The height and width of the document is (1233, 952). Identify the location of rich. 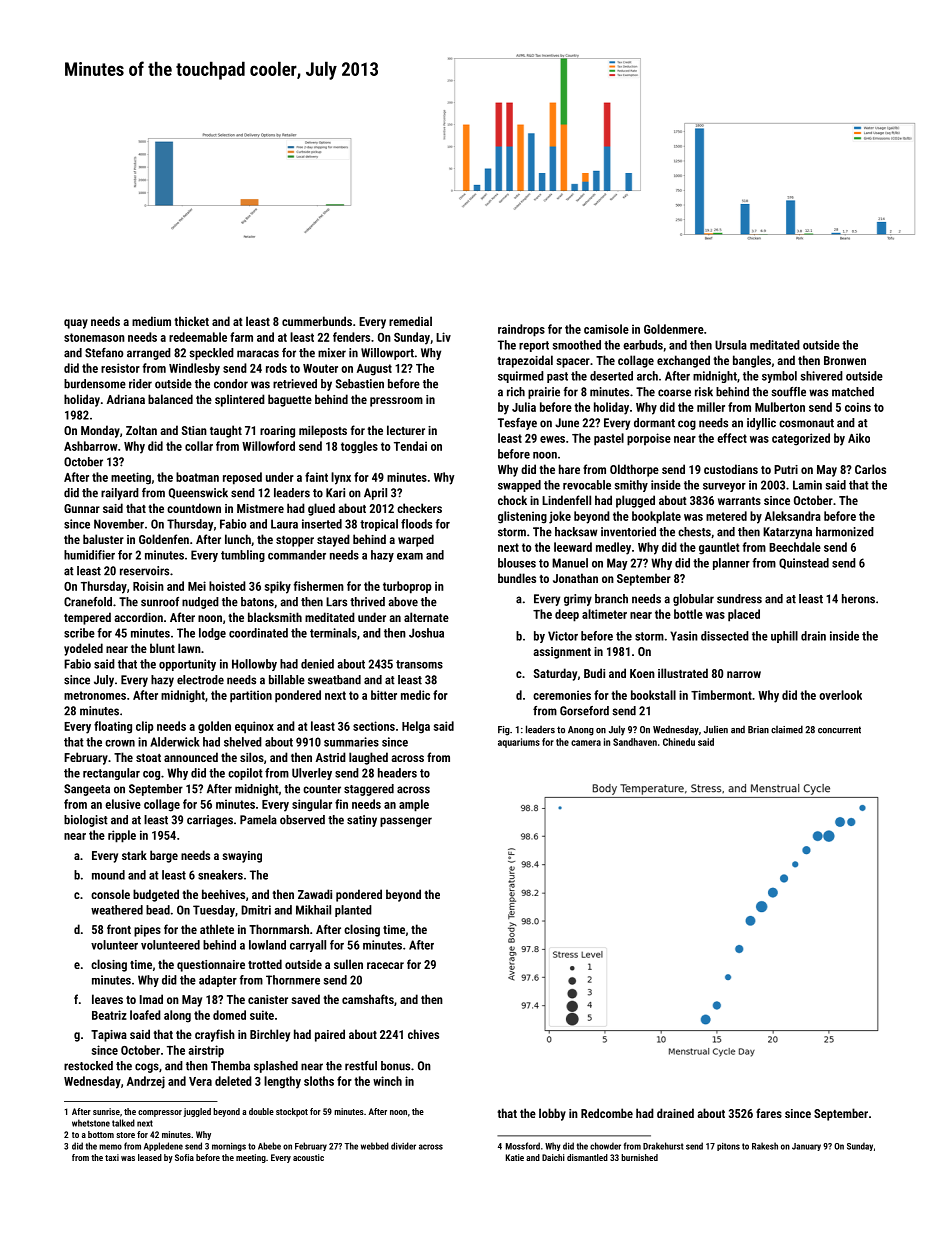
(516, 392).
